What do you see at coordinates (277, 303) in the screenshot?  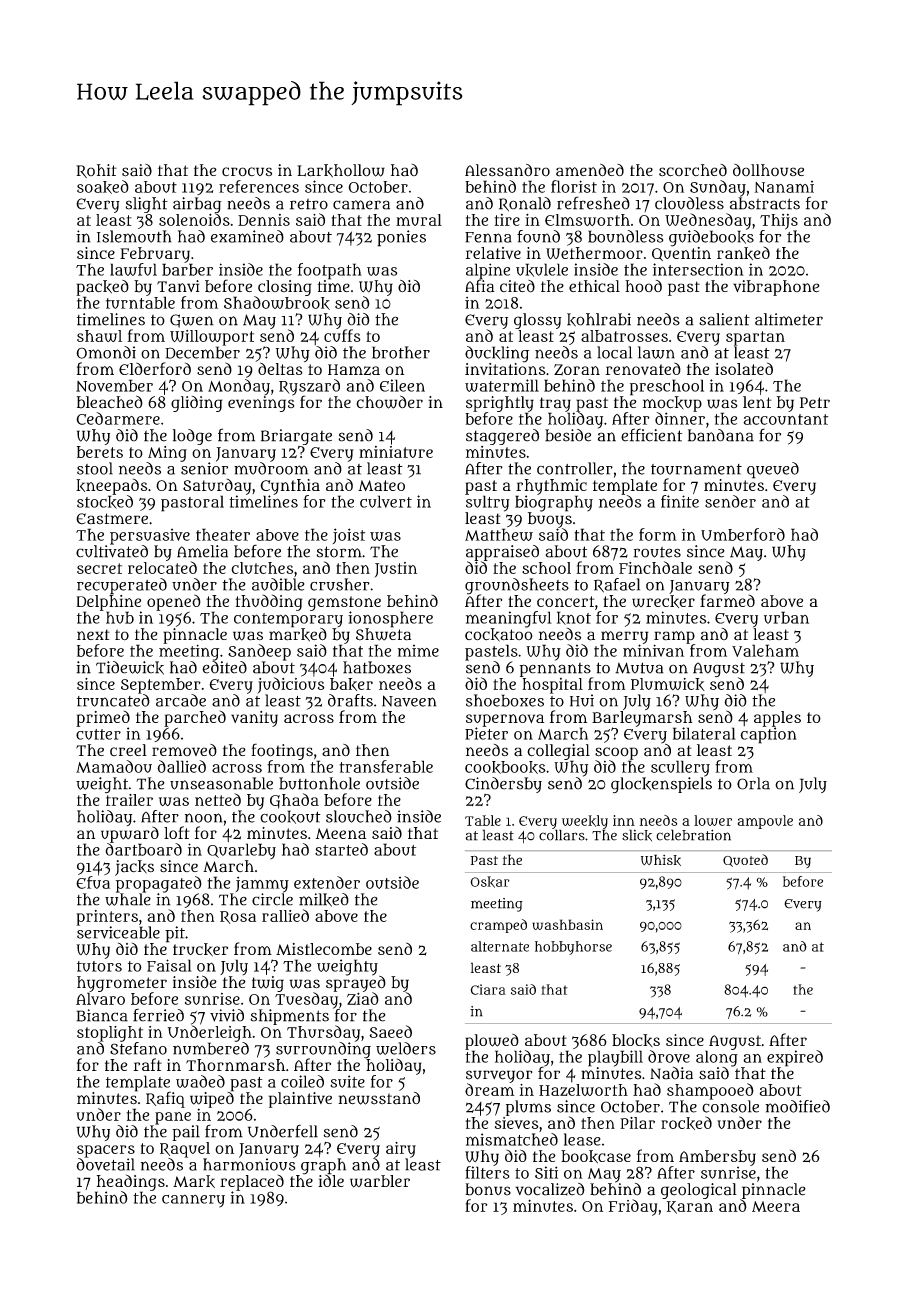 I see `Shadowbrook` at bounding box center [277, 303].
